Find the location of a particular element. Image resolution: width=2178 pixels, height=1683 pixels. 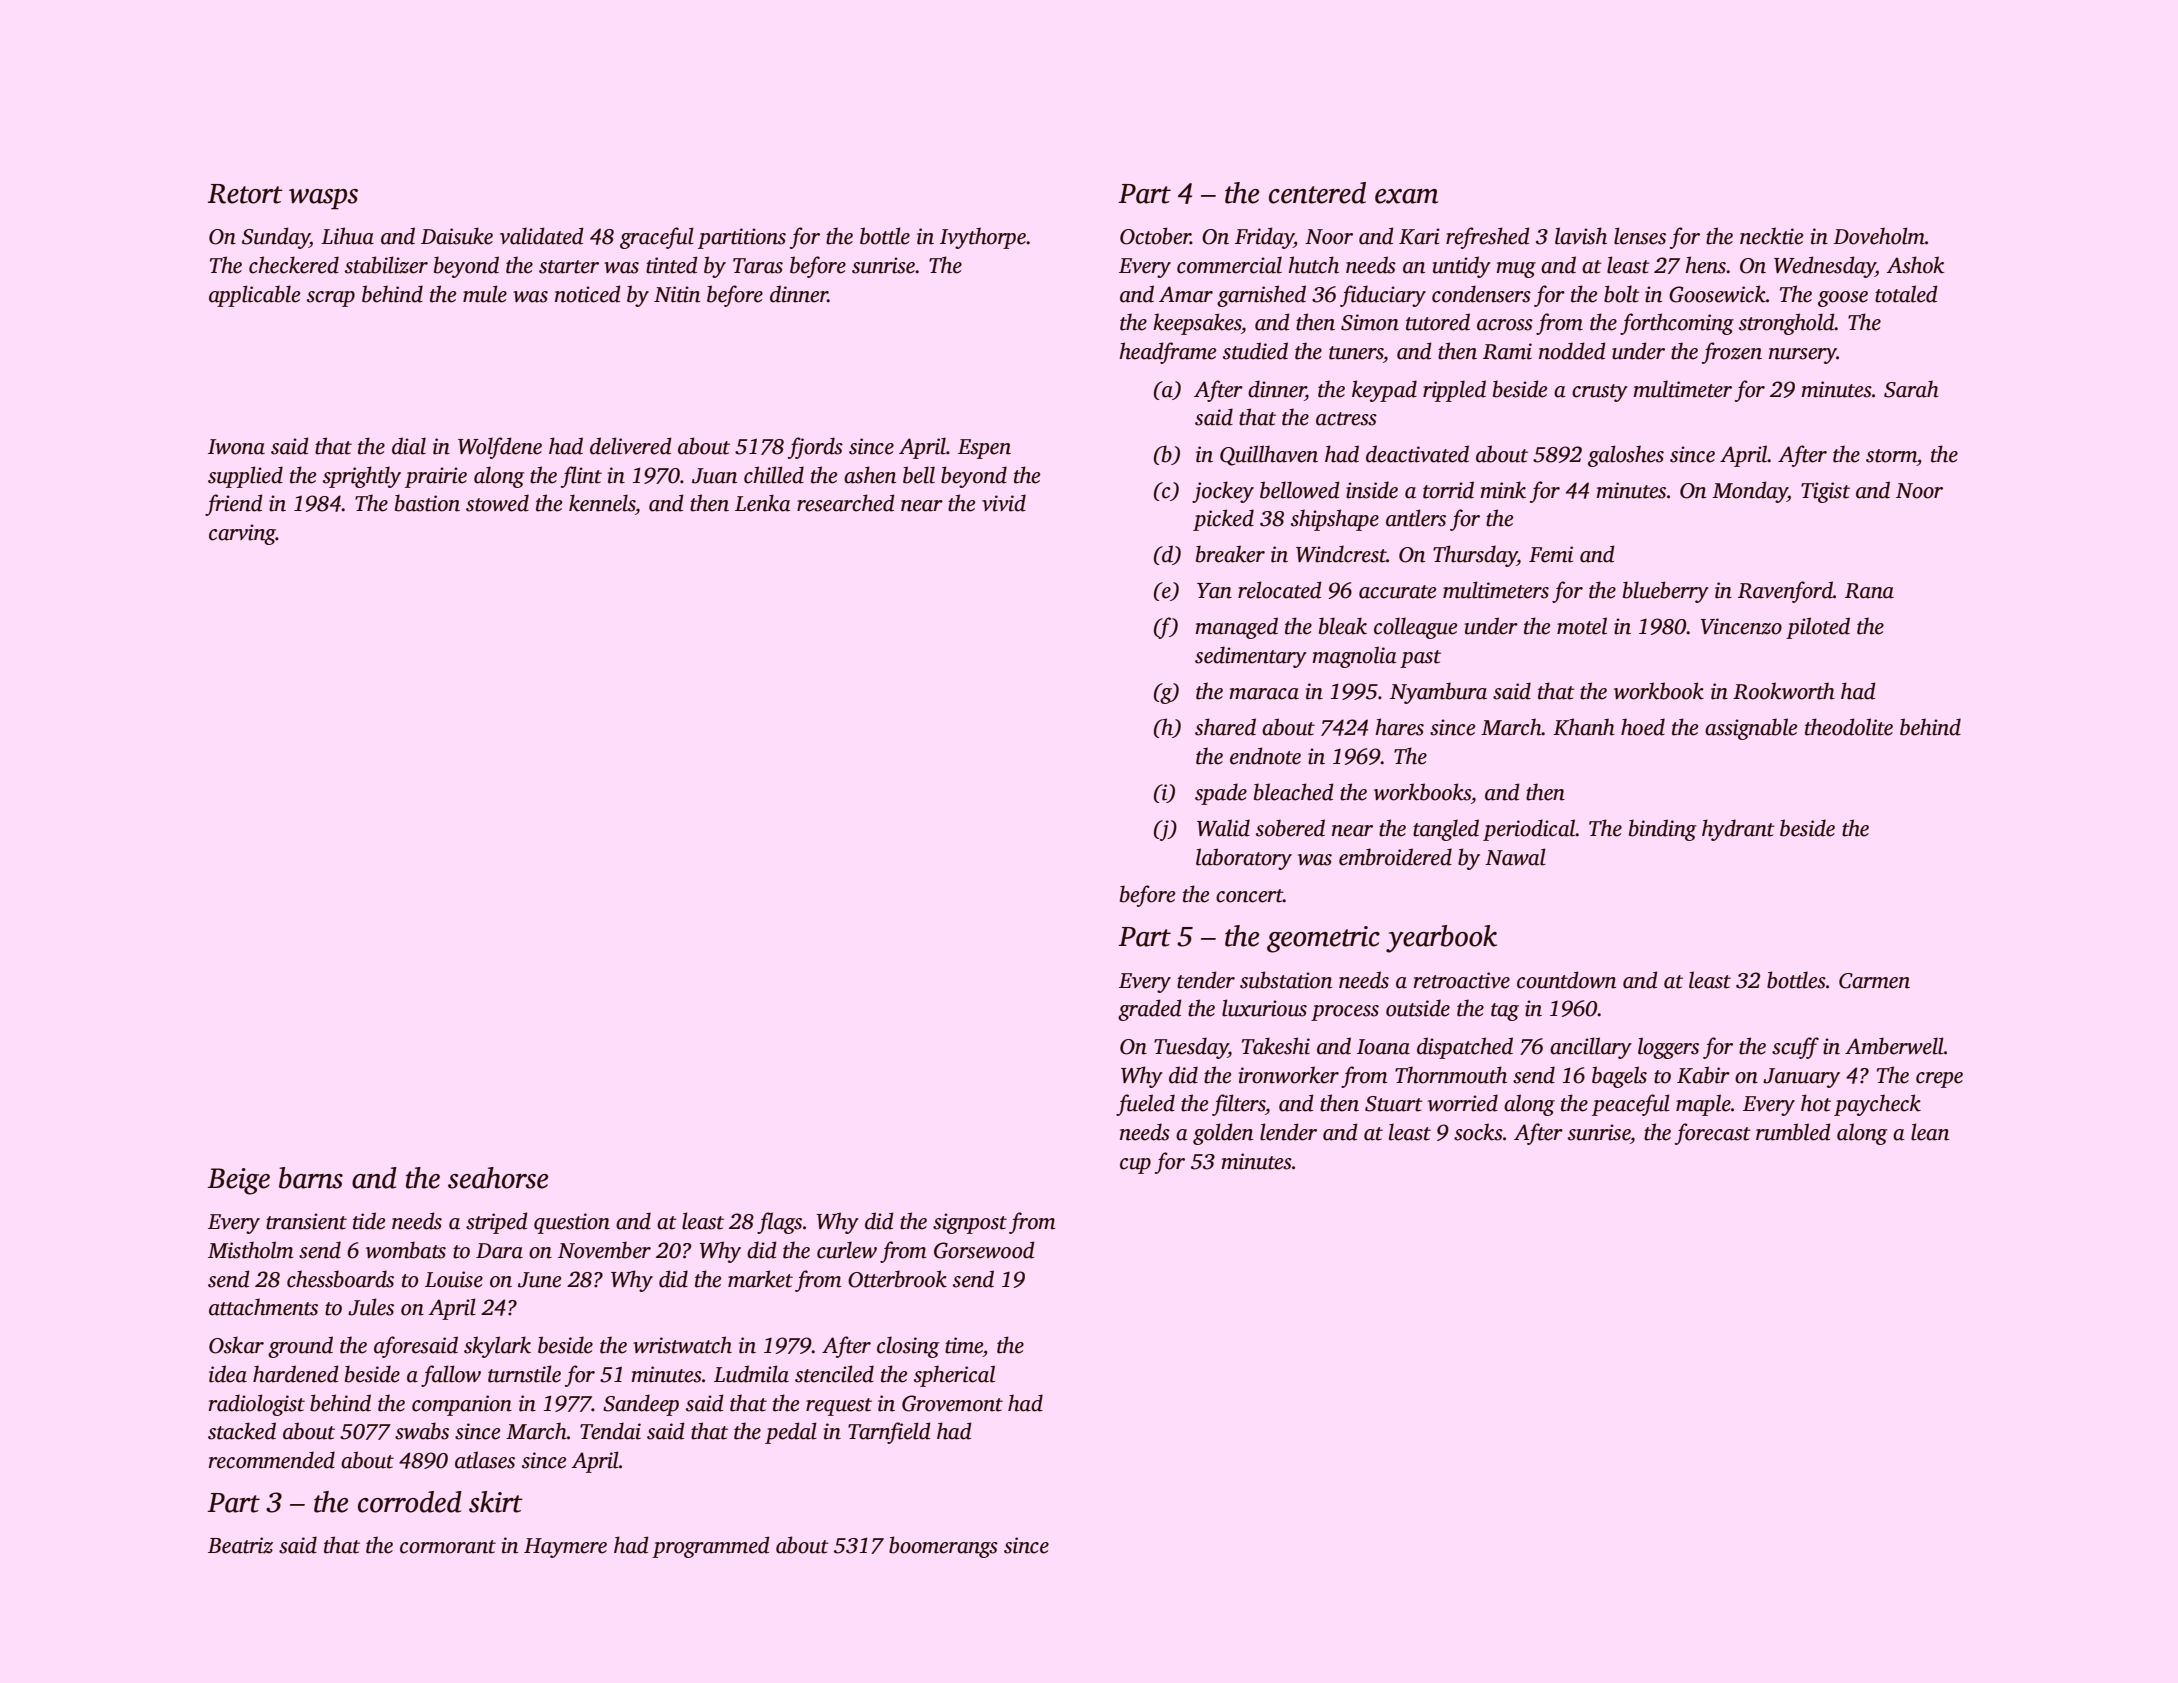

Daisuke is located at coordinates (457, 236).
